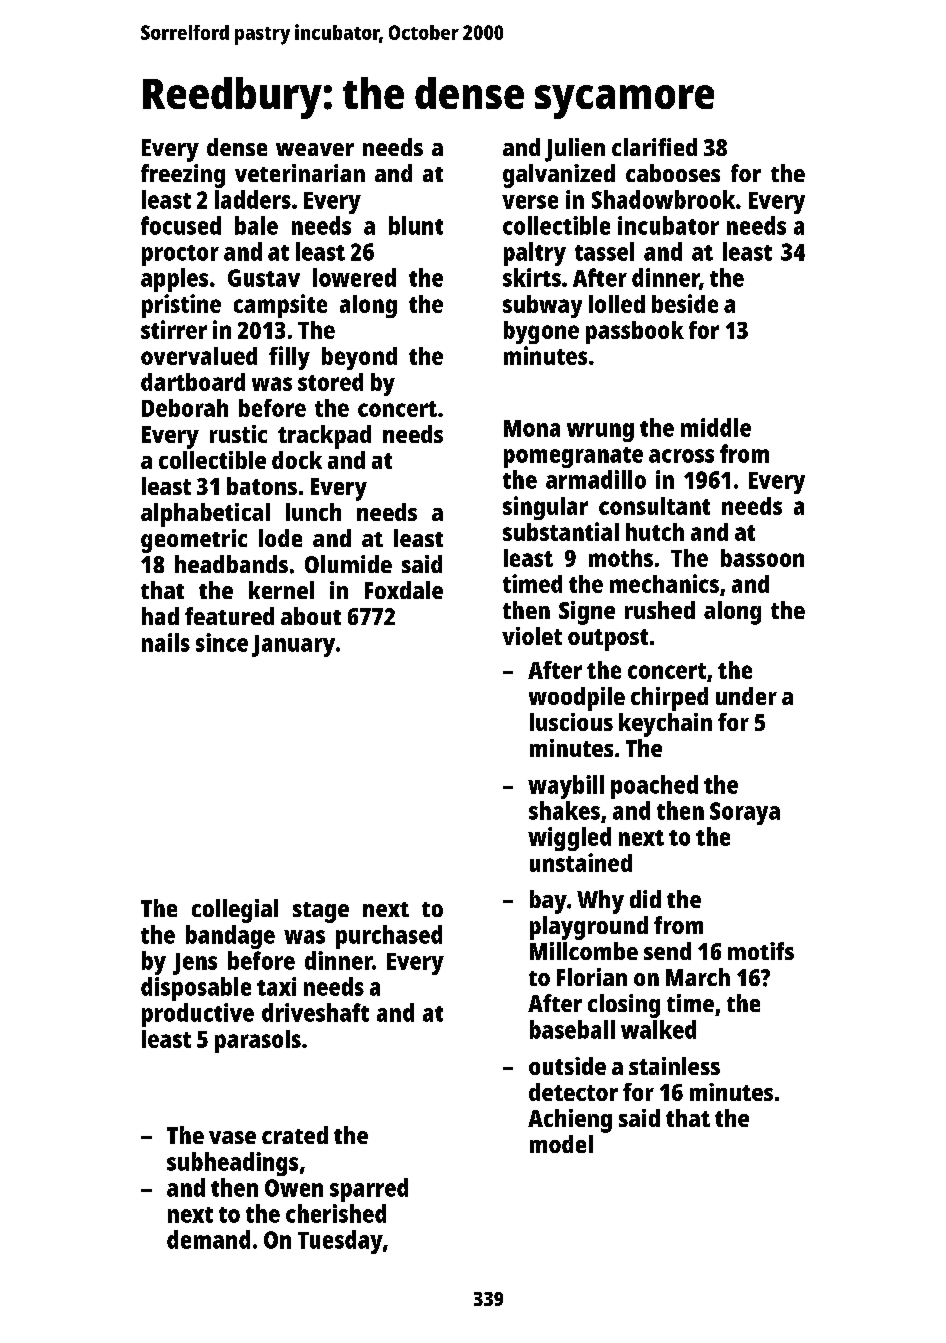 The height and width of the page is (1343, 946). What do you see at coordinates (658, 1029) in the page?
I see `walked` at bounding box center [658, 1029].
